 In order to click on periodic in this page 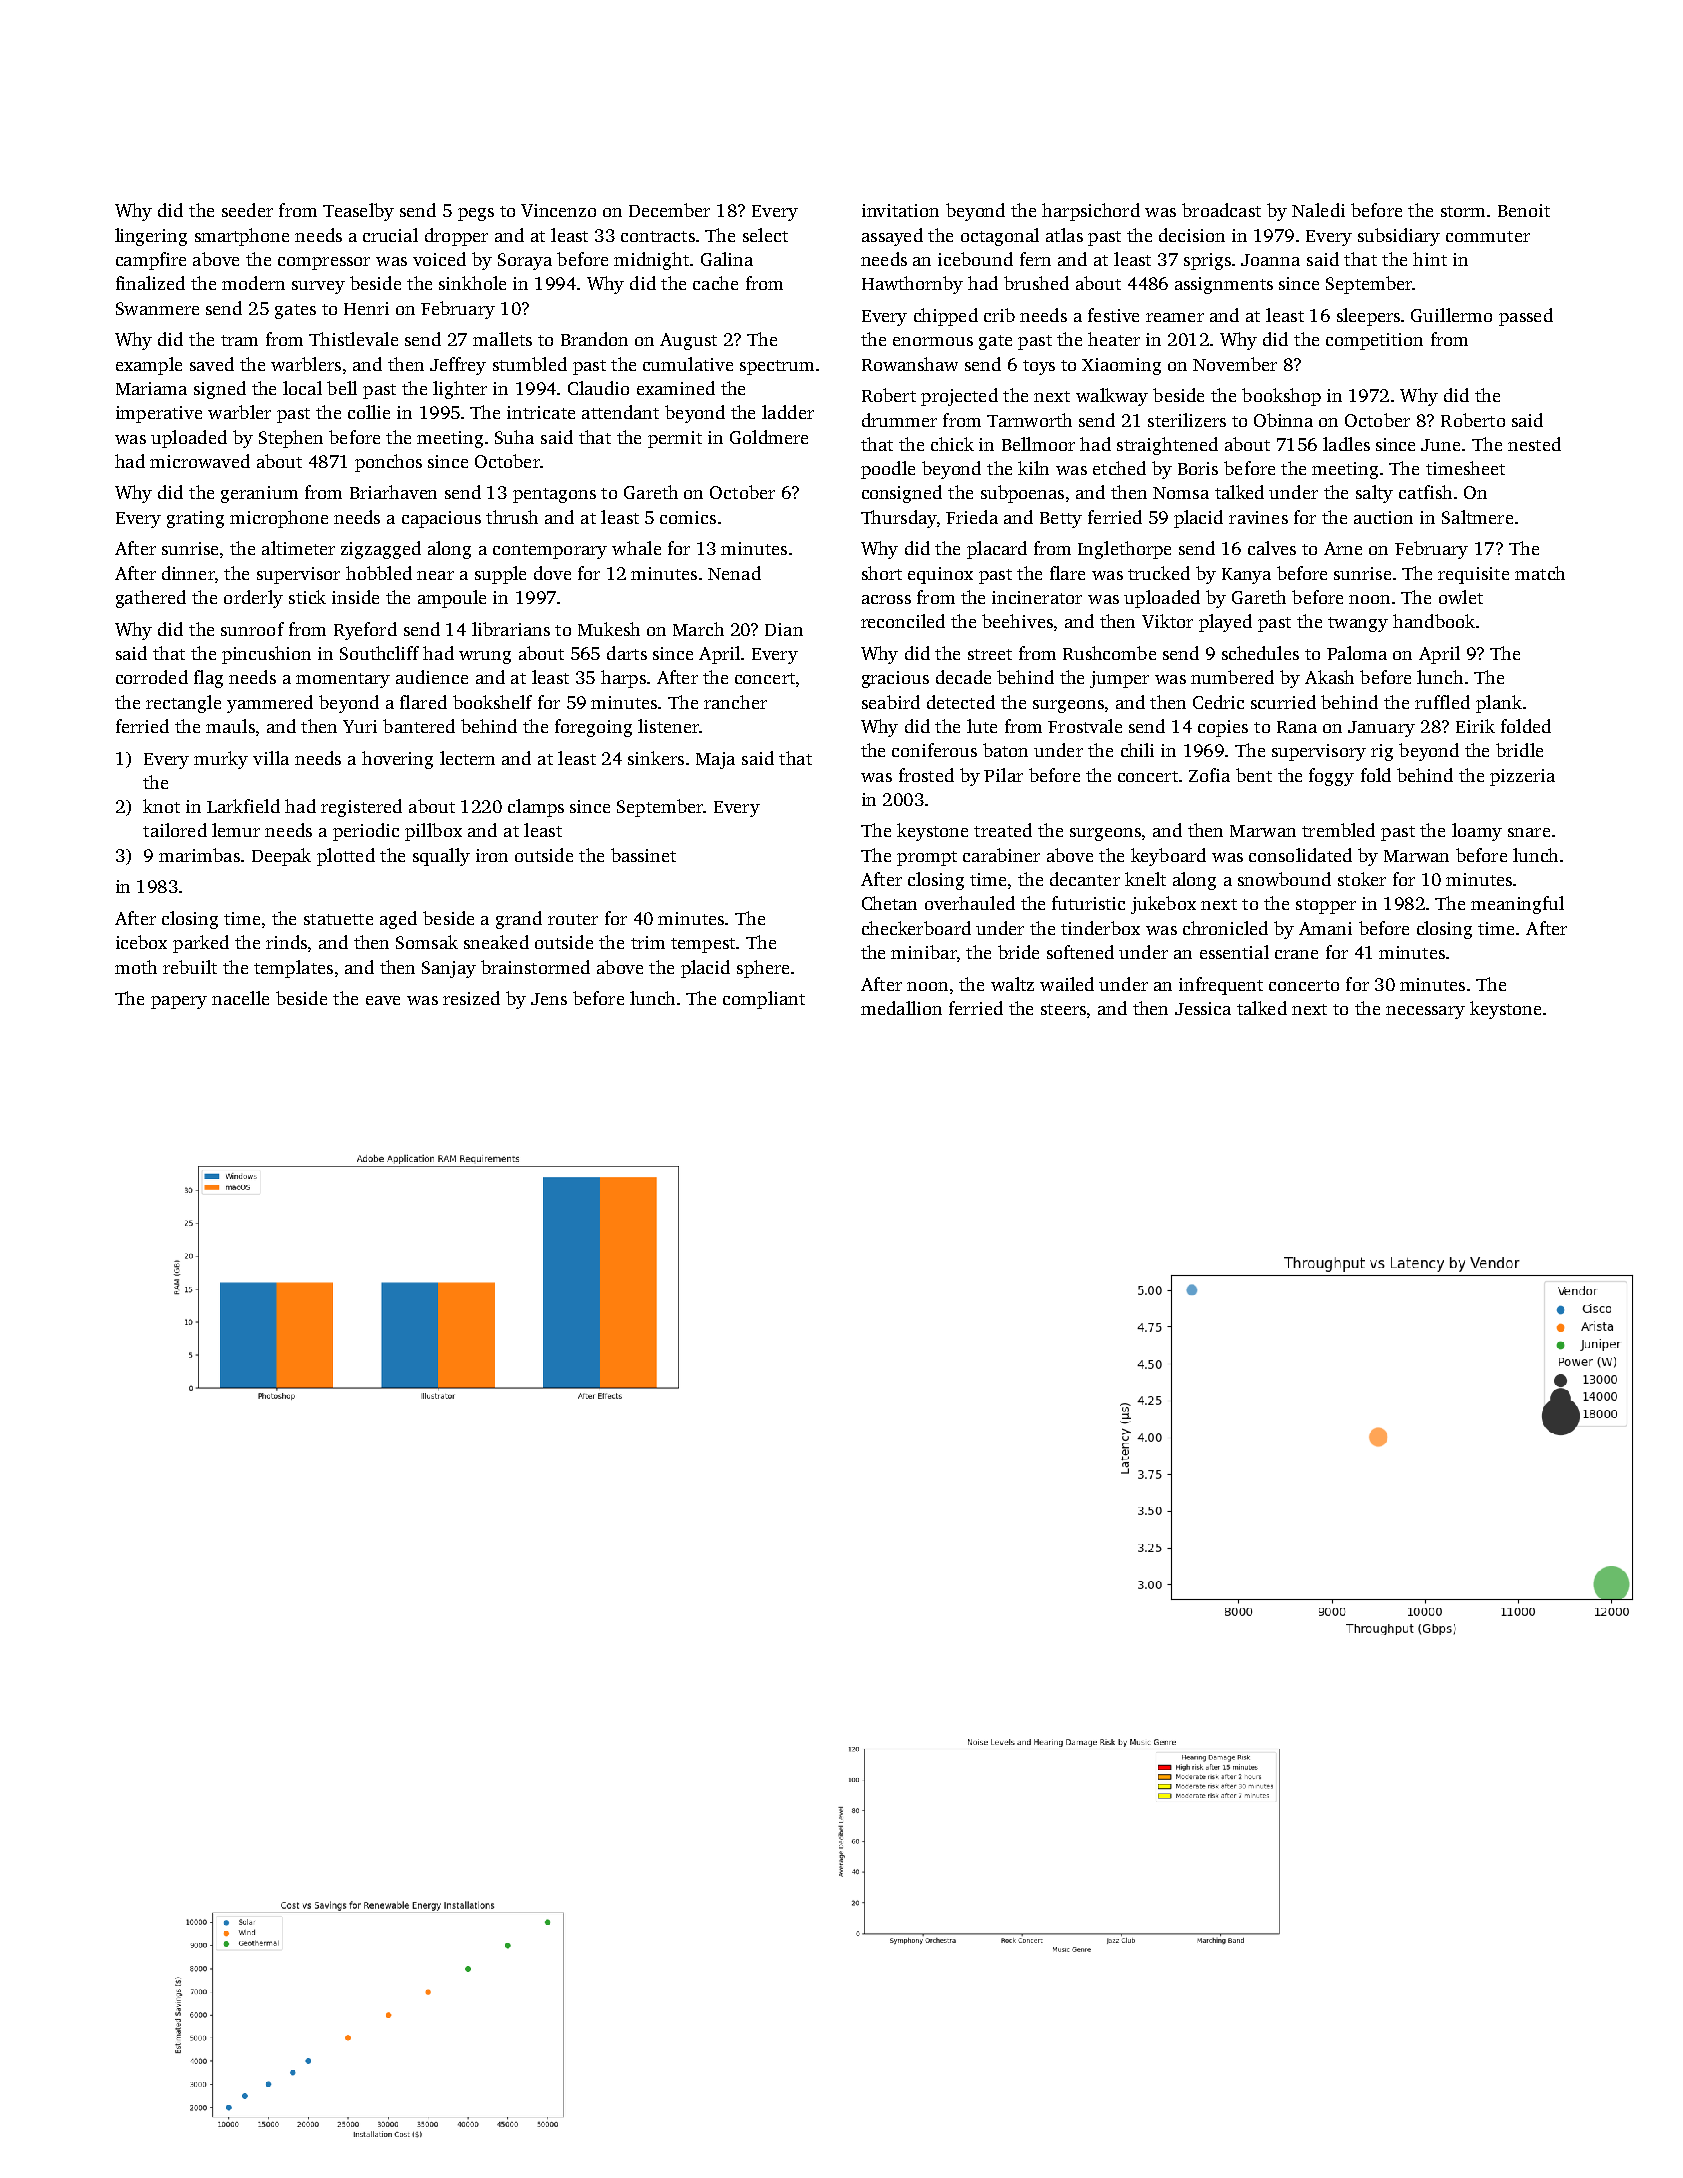, I will do `click(366, 832)`.
